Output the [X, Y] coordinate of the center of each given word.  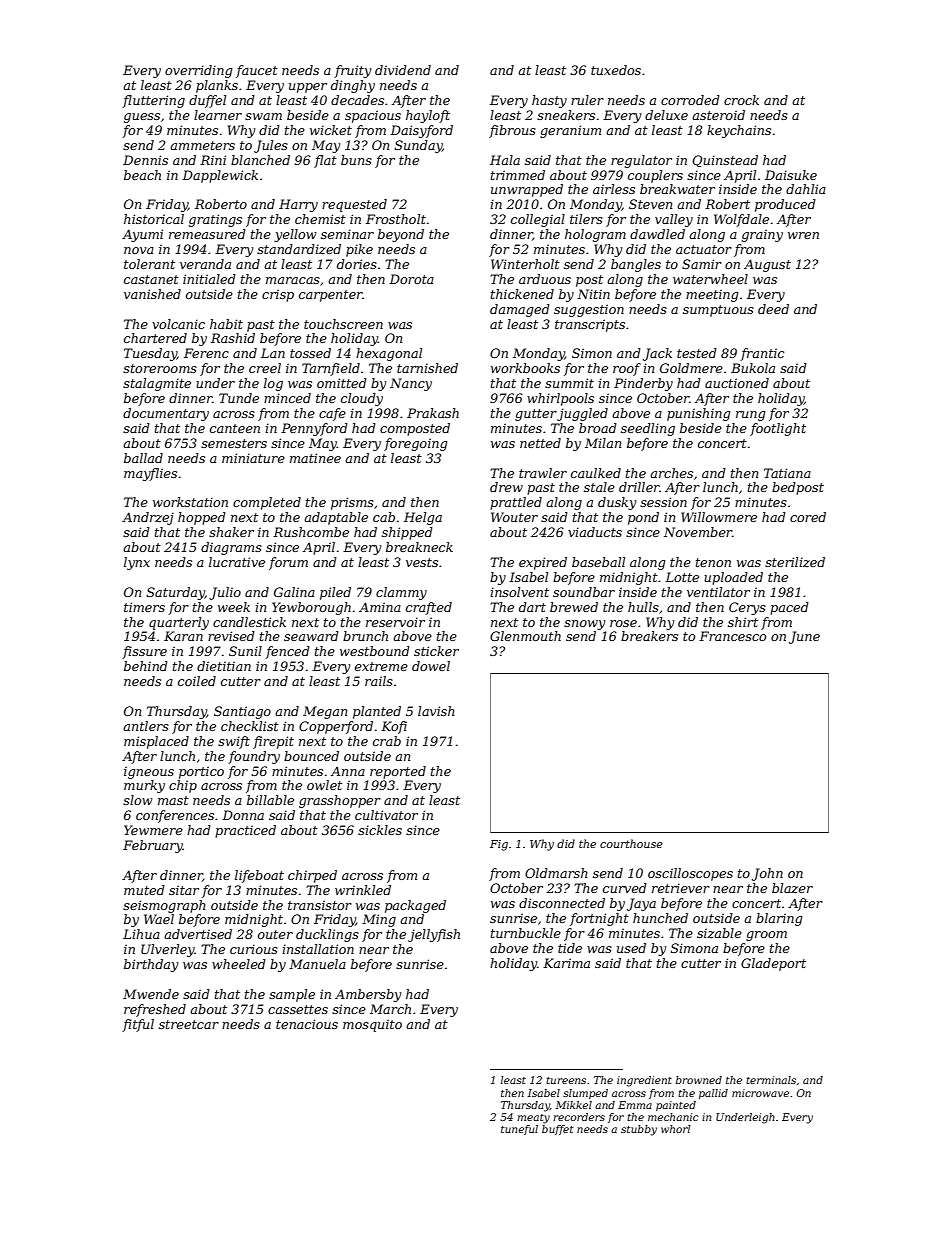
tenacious [307, 1024]
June [804, 637]
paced [789, 608]
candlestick [249, 622]
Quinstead [725, 161]
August [767, 265]
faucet [257, 71]
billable [270, 800]
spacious [373, 116]
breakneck [419, 547]
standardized [299, 249]
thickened [522, 294]
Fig [499, 845]
